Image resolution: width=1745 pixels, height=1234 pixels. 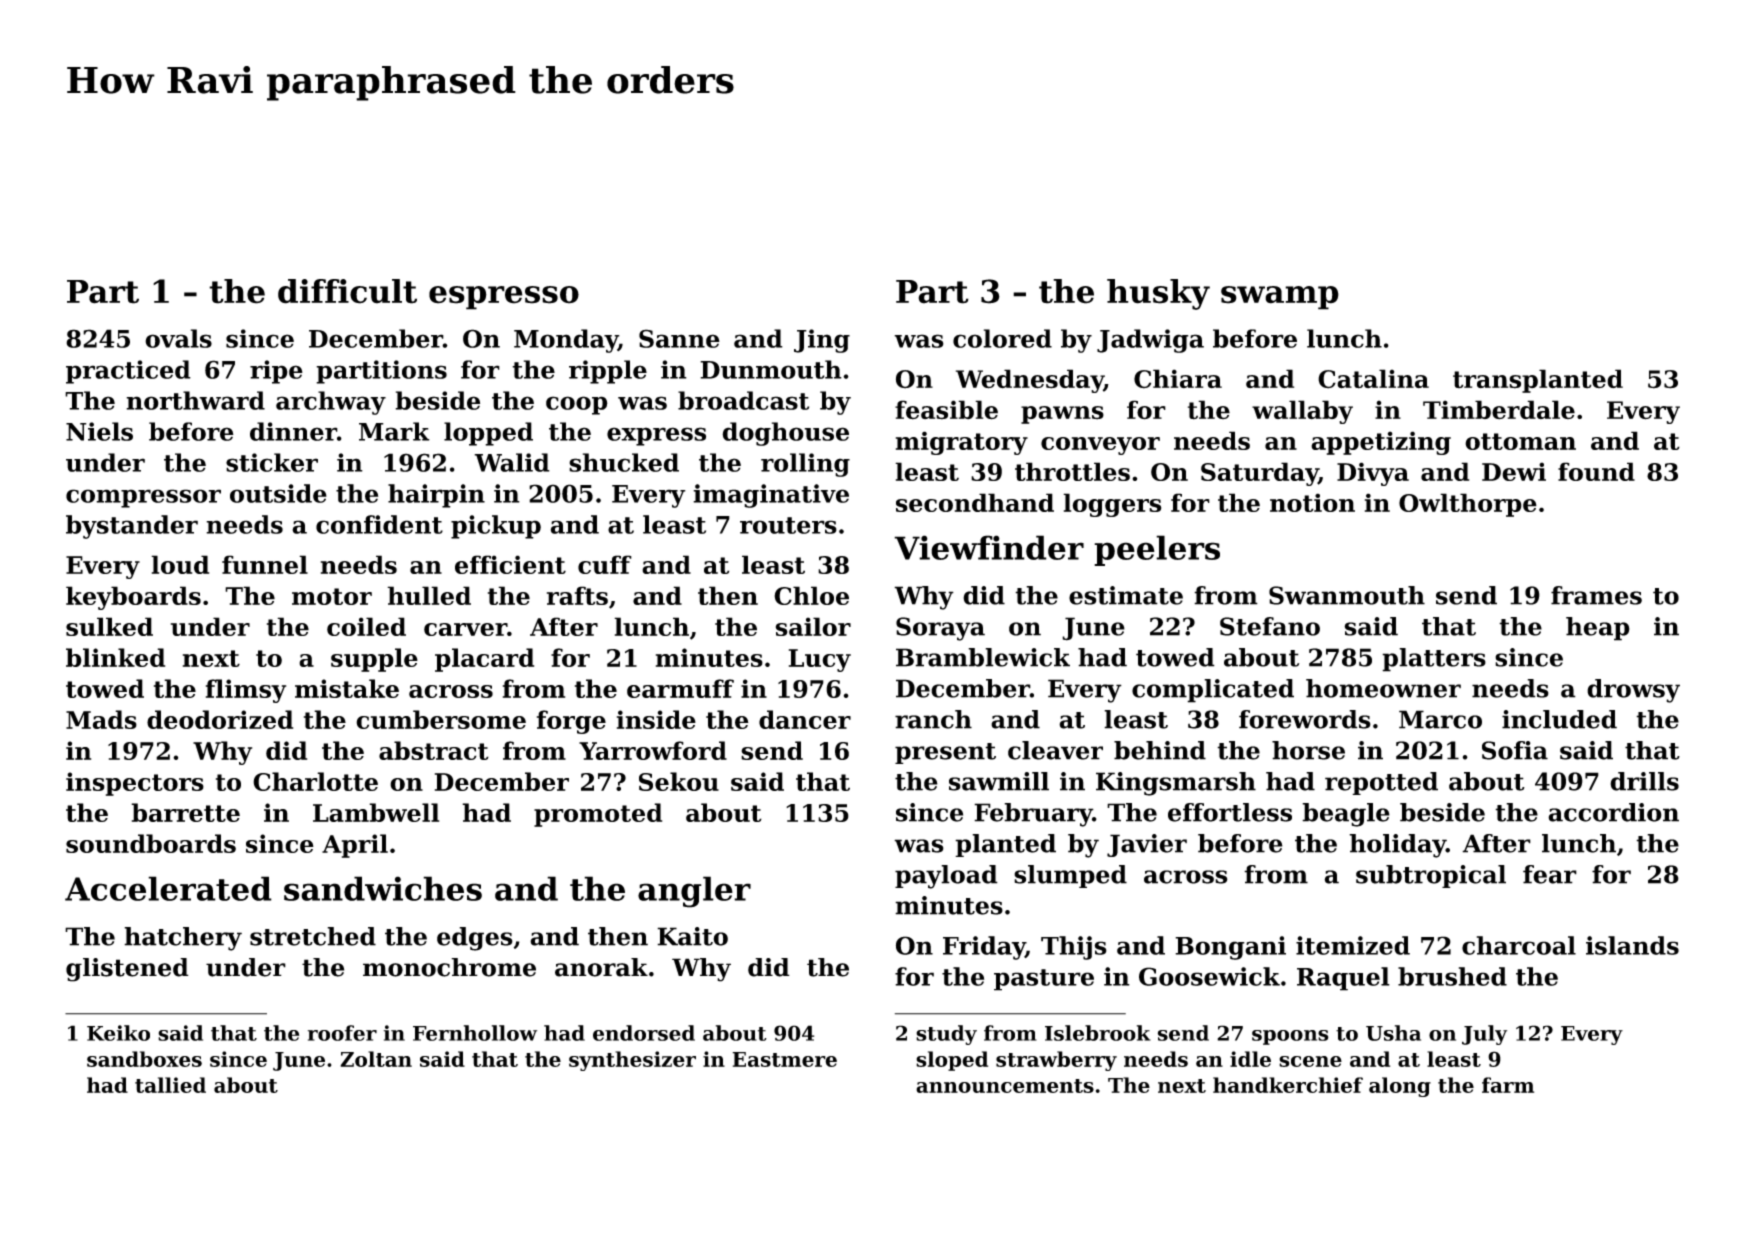 I want to click on complicated, so click(x=1213, y=691).
